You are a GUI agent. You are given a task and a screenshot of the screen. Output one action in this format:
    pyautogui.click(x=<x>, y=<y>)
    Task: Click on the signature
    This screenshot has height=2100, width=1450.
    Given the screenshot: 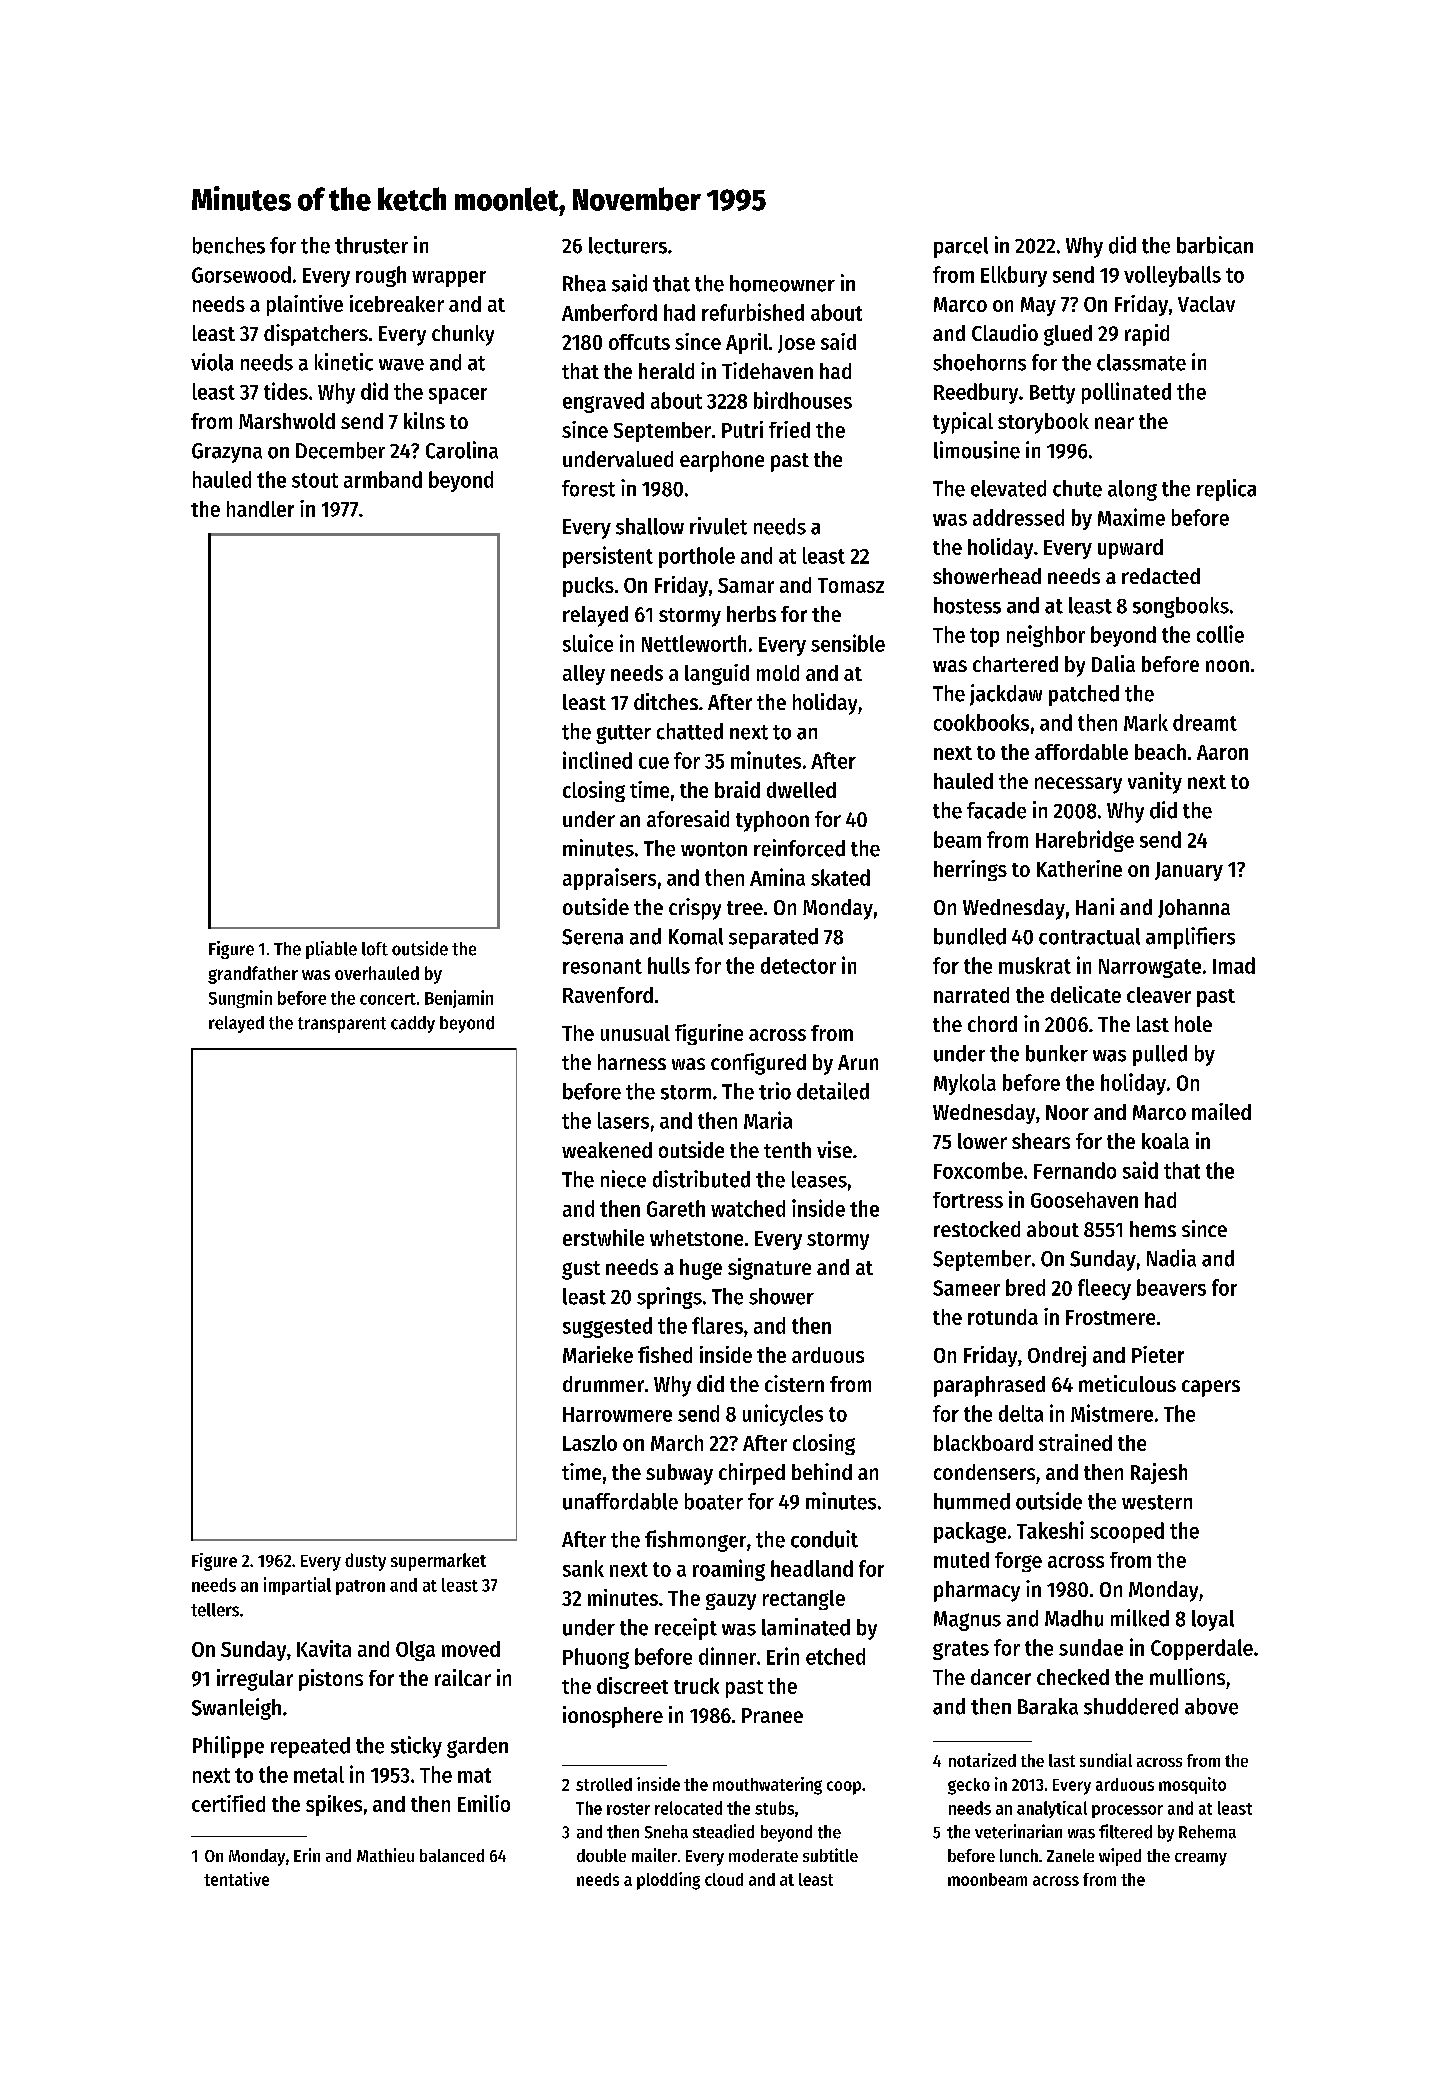 What is the action you would take?
    pyautogui.click(x=769, y=1269)
